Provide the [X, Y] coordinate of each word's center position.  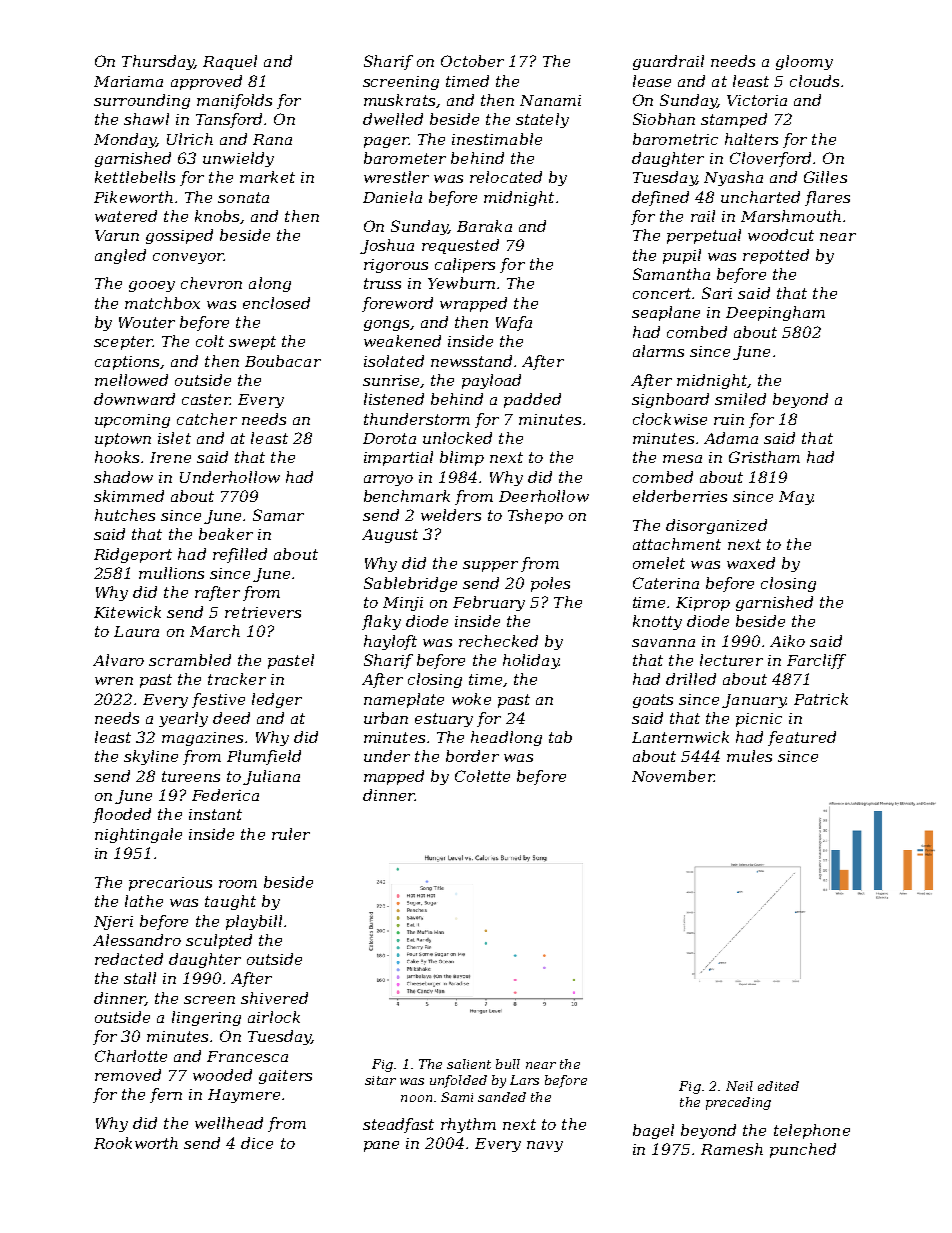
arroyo [388, 480]
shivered [274, 998]
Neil [739, 1086]
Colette [482, 776]
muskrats [399, 100]
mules [749, 756]
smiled [740, 399]
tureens [191, 776]
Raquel [230, 62]
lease [652, 81]
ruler [291, 834]
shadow [123, 477]
